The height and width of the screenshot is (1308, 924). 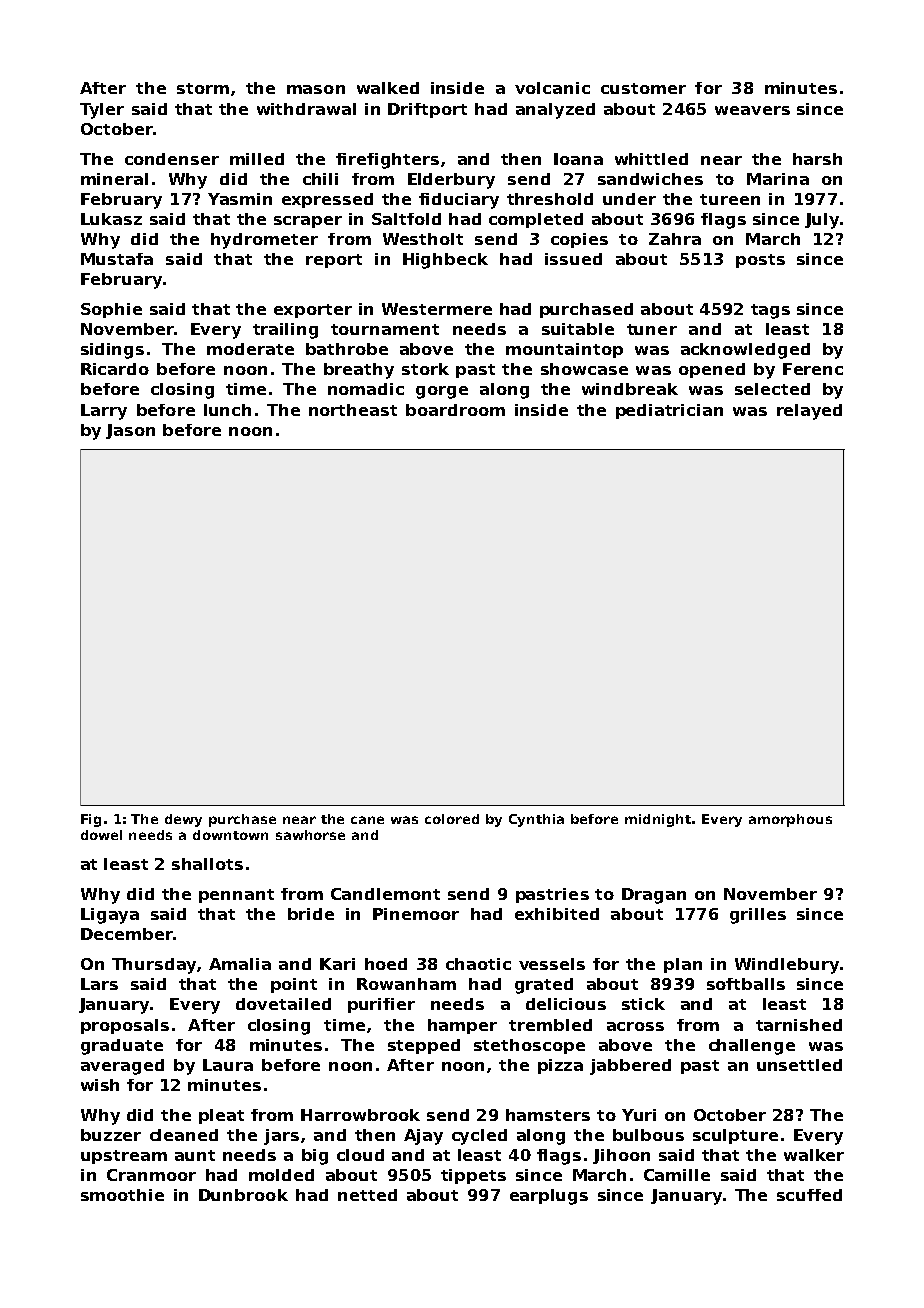 I want to click on hydrometer, so click(x=264, y=241).
